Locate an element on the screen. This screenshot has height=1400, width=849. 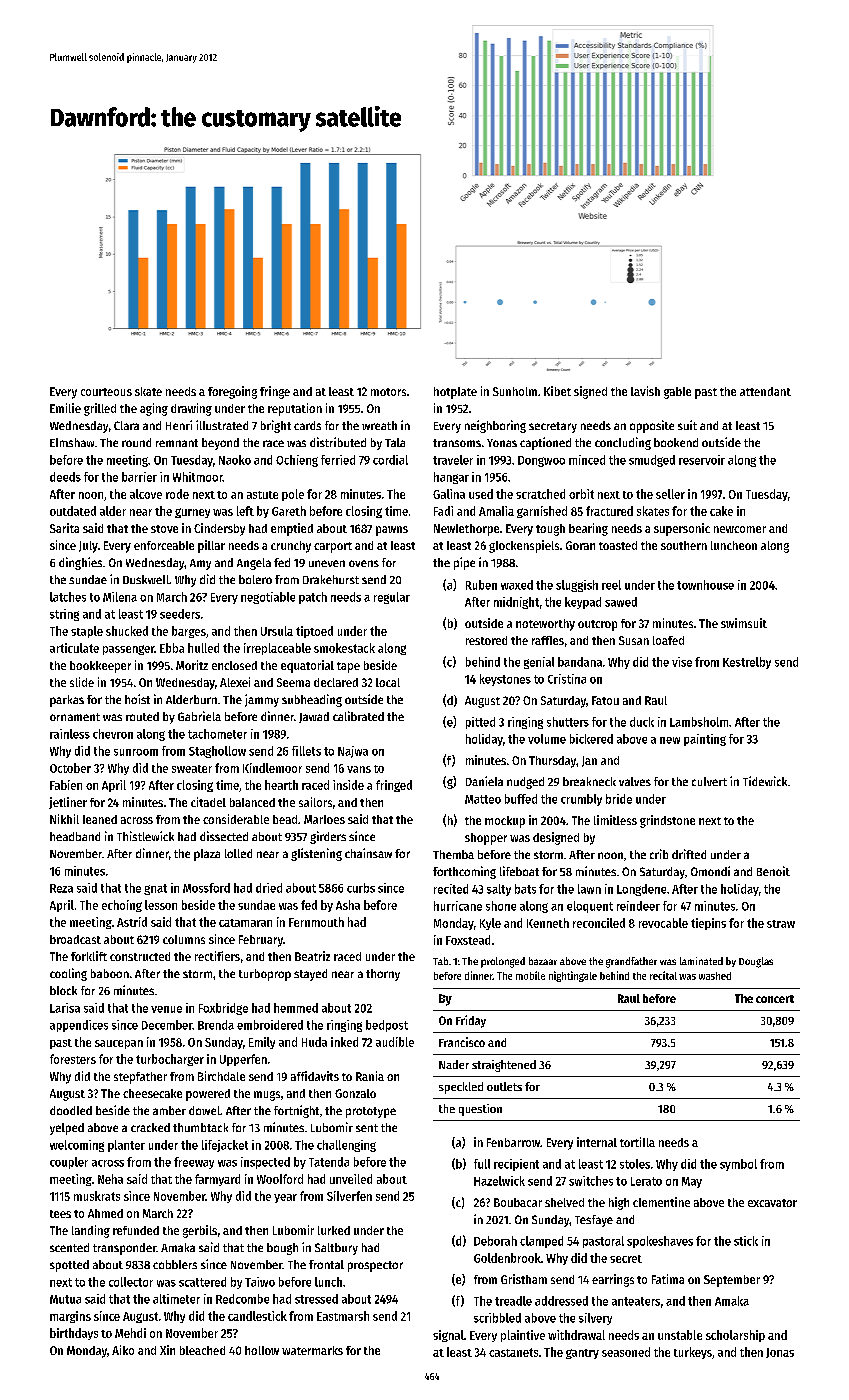
Emilie is located at coordinates (65, 408).
